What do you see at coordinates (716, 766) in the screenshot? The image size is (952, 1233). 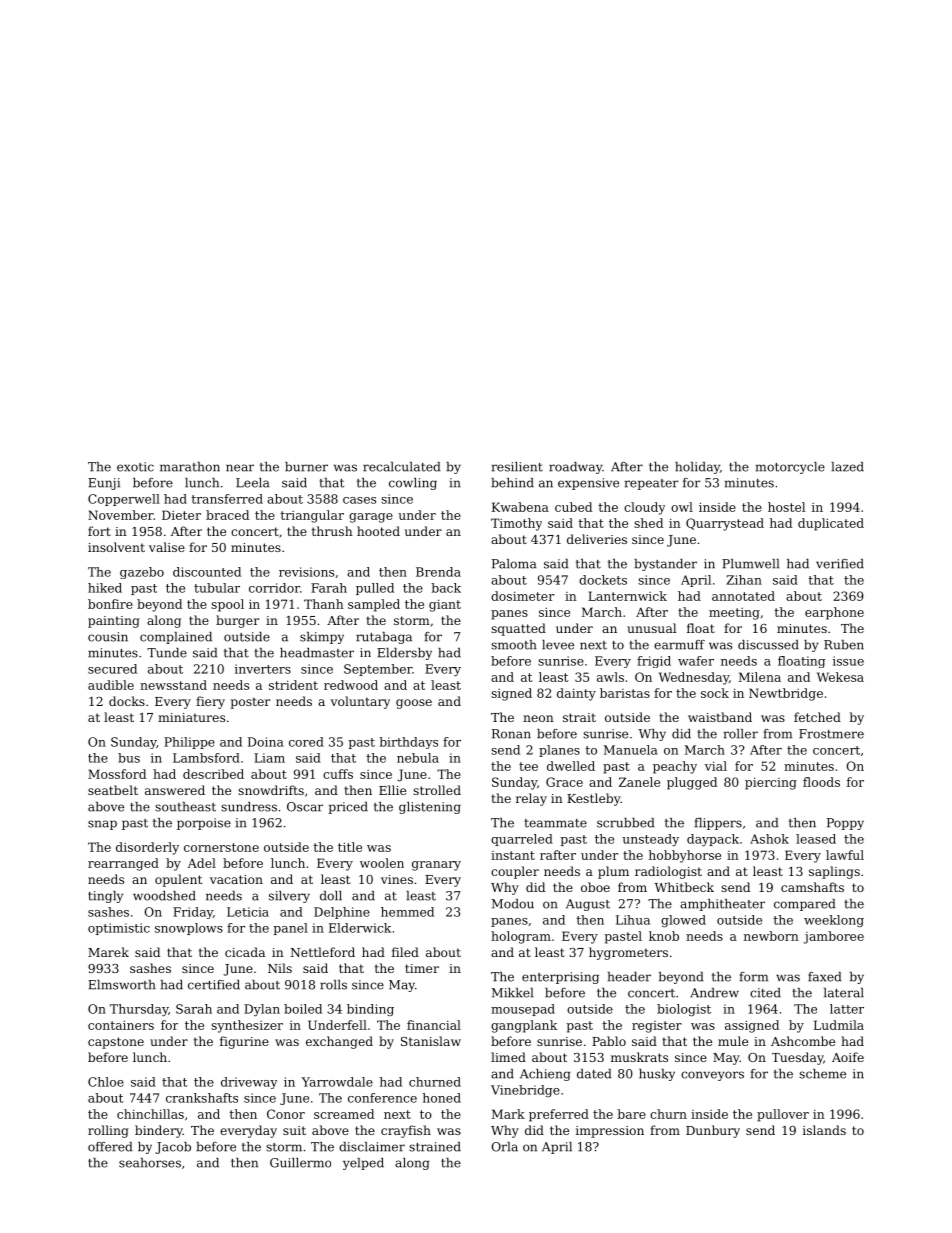 I see `vial` at bounding box center [716, 766].
